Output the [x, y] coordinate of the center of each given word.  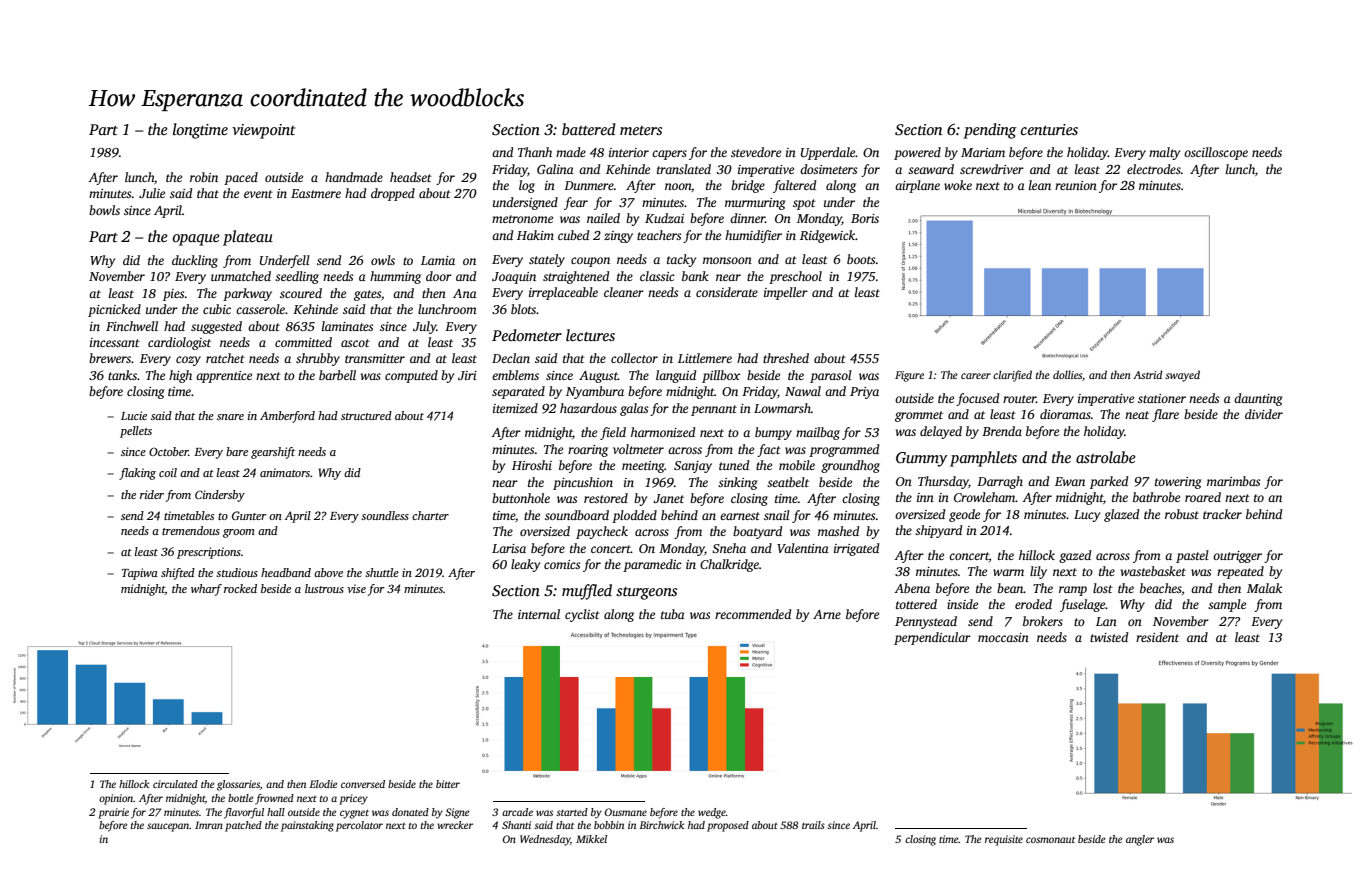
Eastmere [316, 193]
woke [958, 185]
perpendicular [932, 638]
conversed [363, 784]
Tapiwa [140, 574]
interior [629, 152]
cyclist [582, 615]
